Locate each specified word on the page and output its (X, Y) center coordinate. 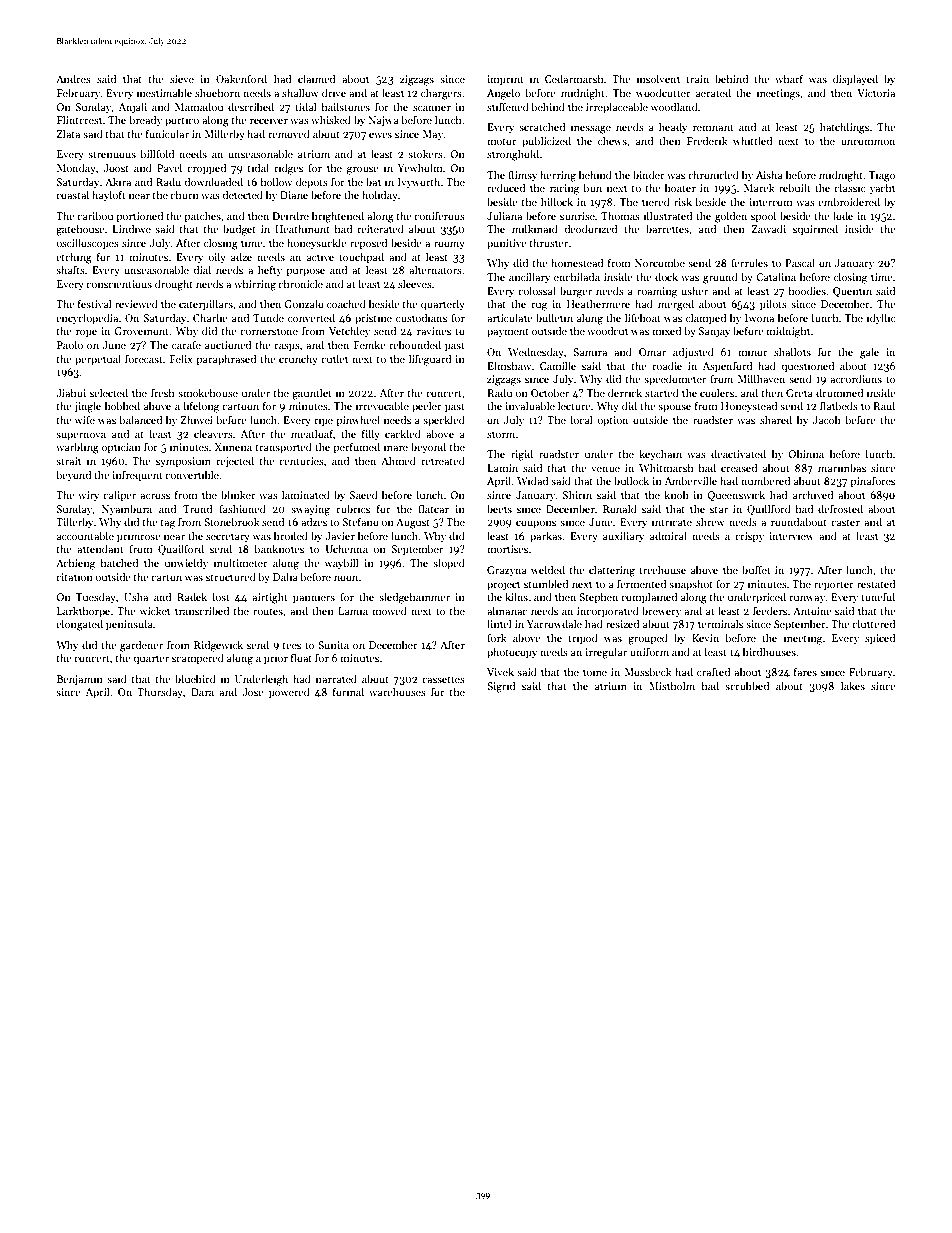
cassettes (443, 679)
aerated (713, 92)
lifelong (201, 407)
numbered (765, 480)
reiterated (380, 228)
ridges (288, 169)
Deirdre (291, 215)
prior (276, 659)
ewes (380, 135)
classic (850, 187)
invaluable (530, 405)
